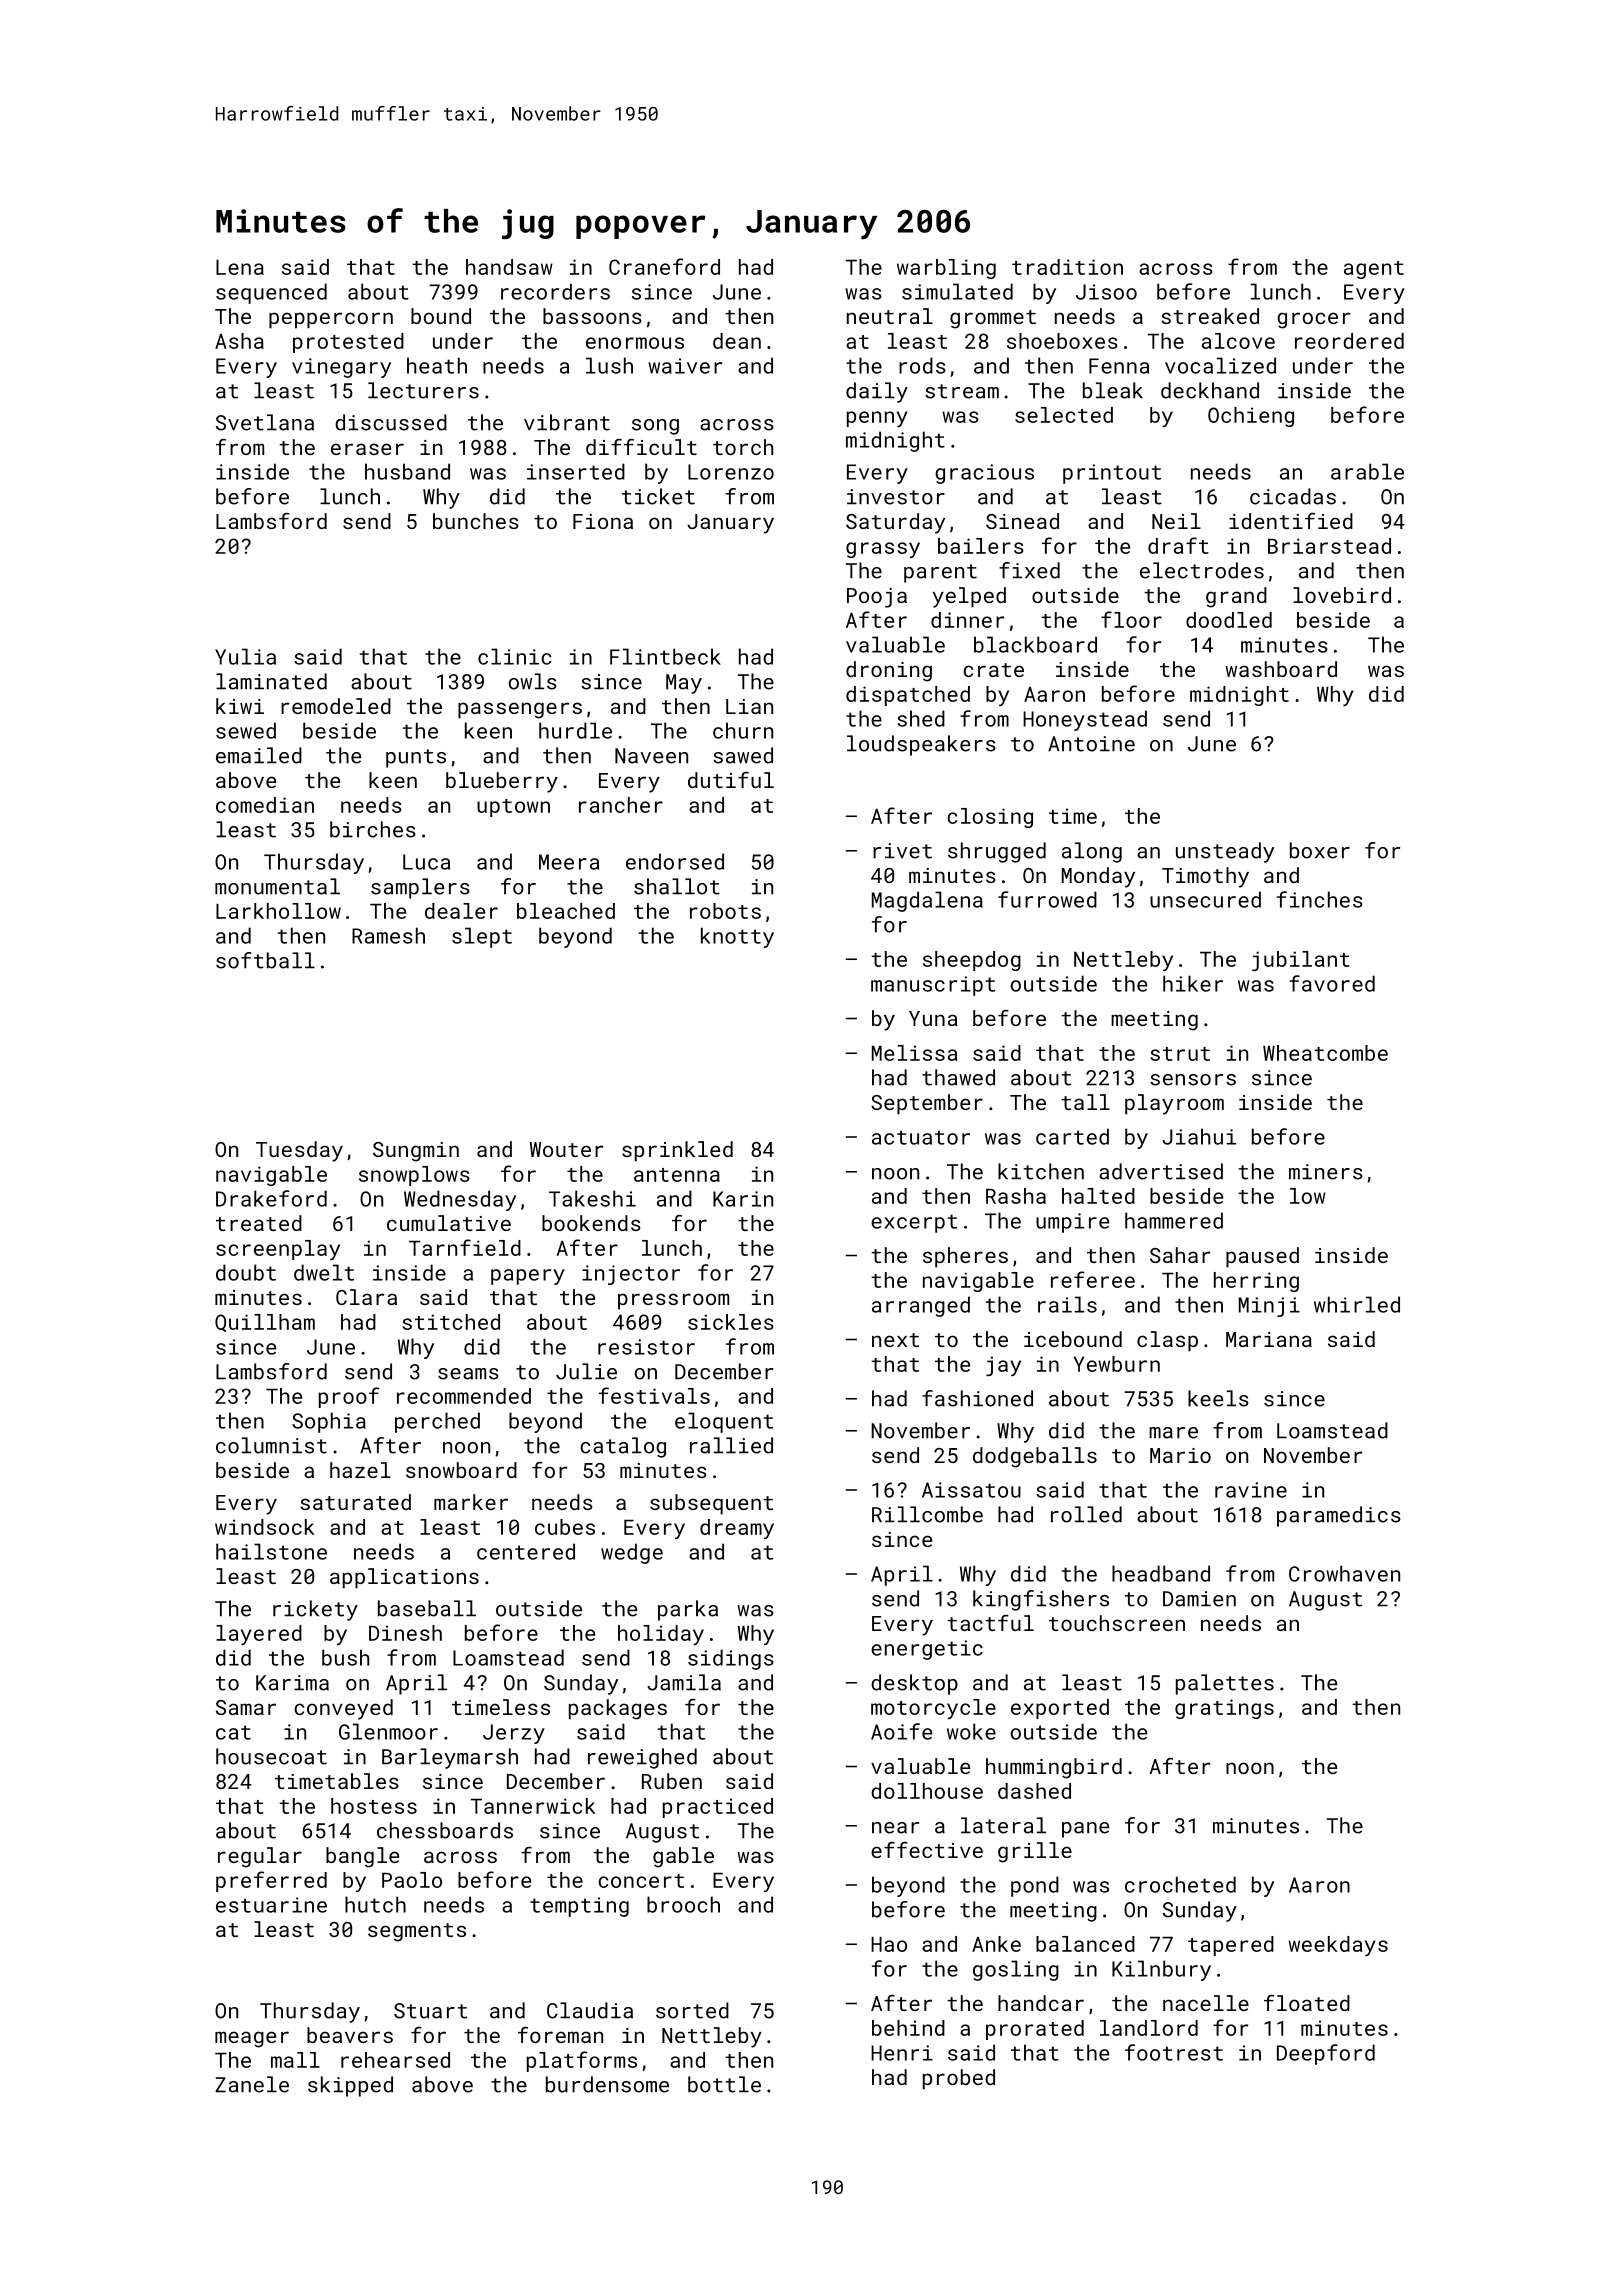  I want to click on paramedics, so click(1339, 1516).
